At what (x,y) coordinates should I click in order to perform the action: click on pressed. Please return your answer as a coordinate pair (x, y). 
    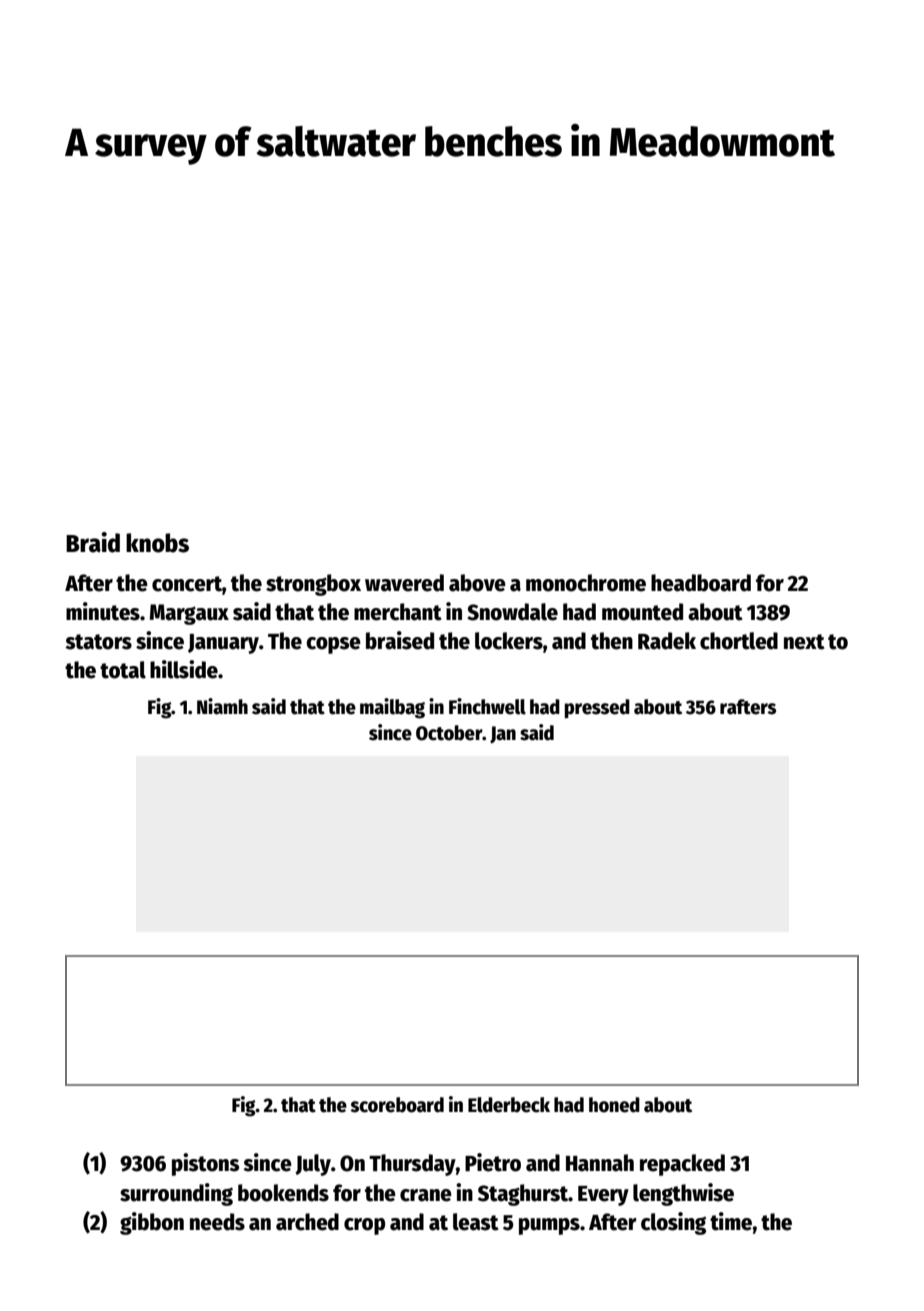
    Looking at the image, I should click on (597, 709).
